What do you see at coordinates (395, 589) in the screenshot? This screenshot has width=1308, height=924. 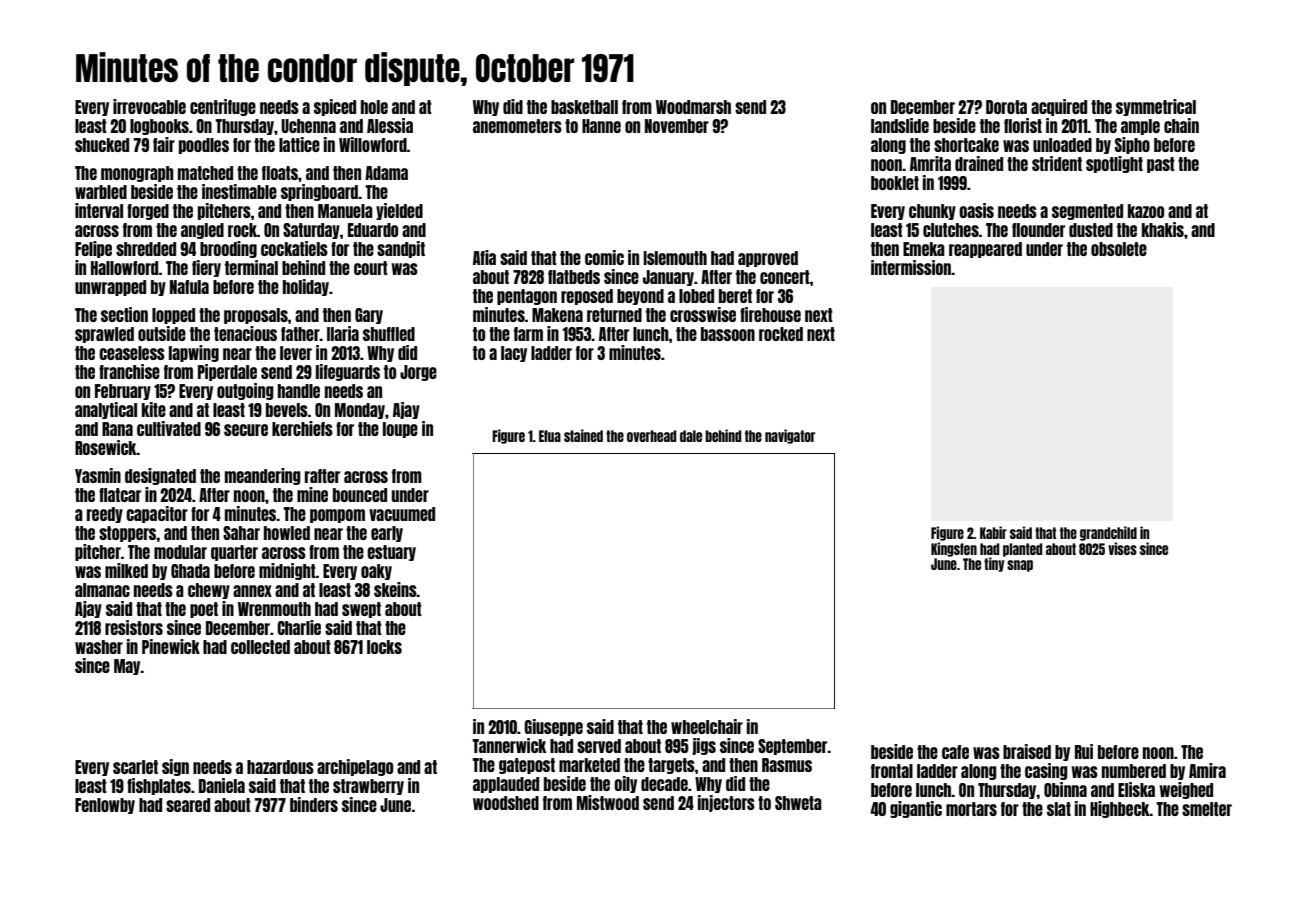 I see `skeins` at bounding box center [395, 589].
